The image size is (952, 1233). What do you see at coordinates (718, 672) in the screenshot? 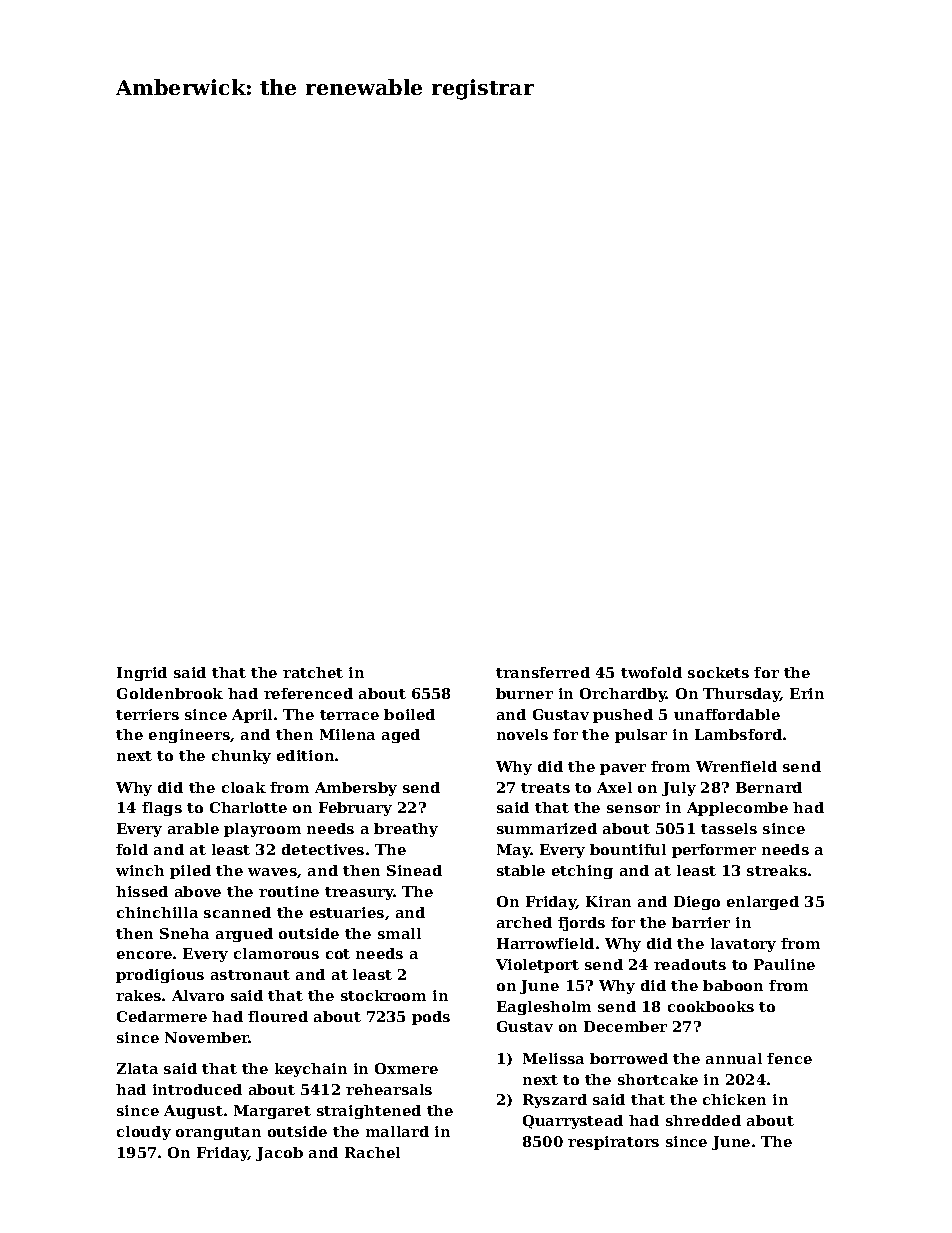
I see `sockets` at bounding box center [718, 672].
